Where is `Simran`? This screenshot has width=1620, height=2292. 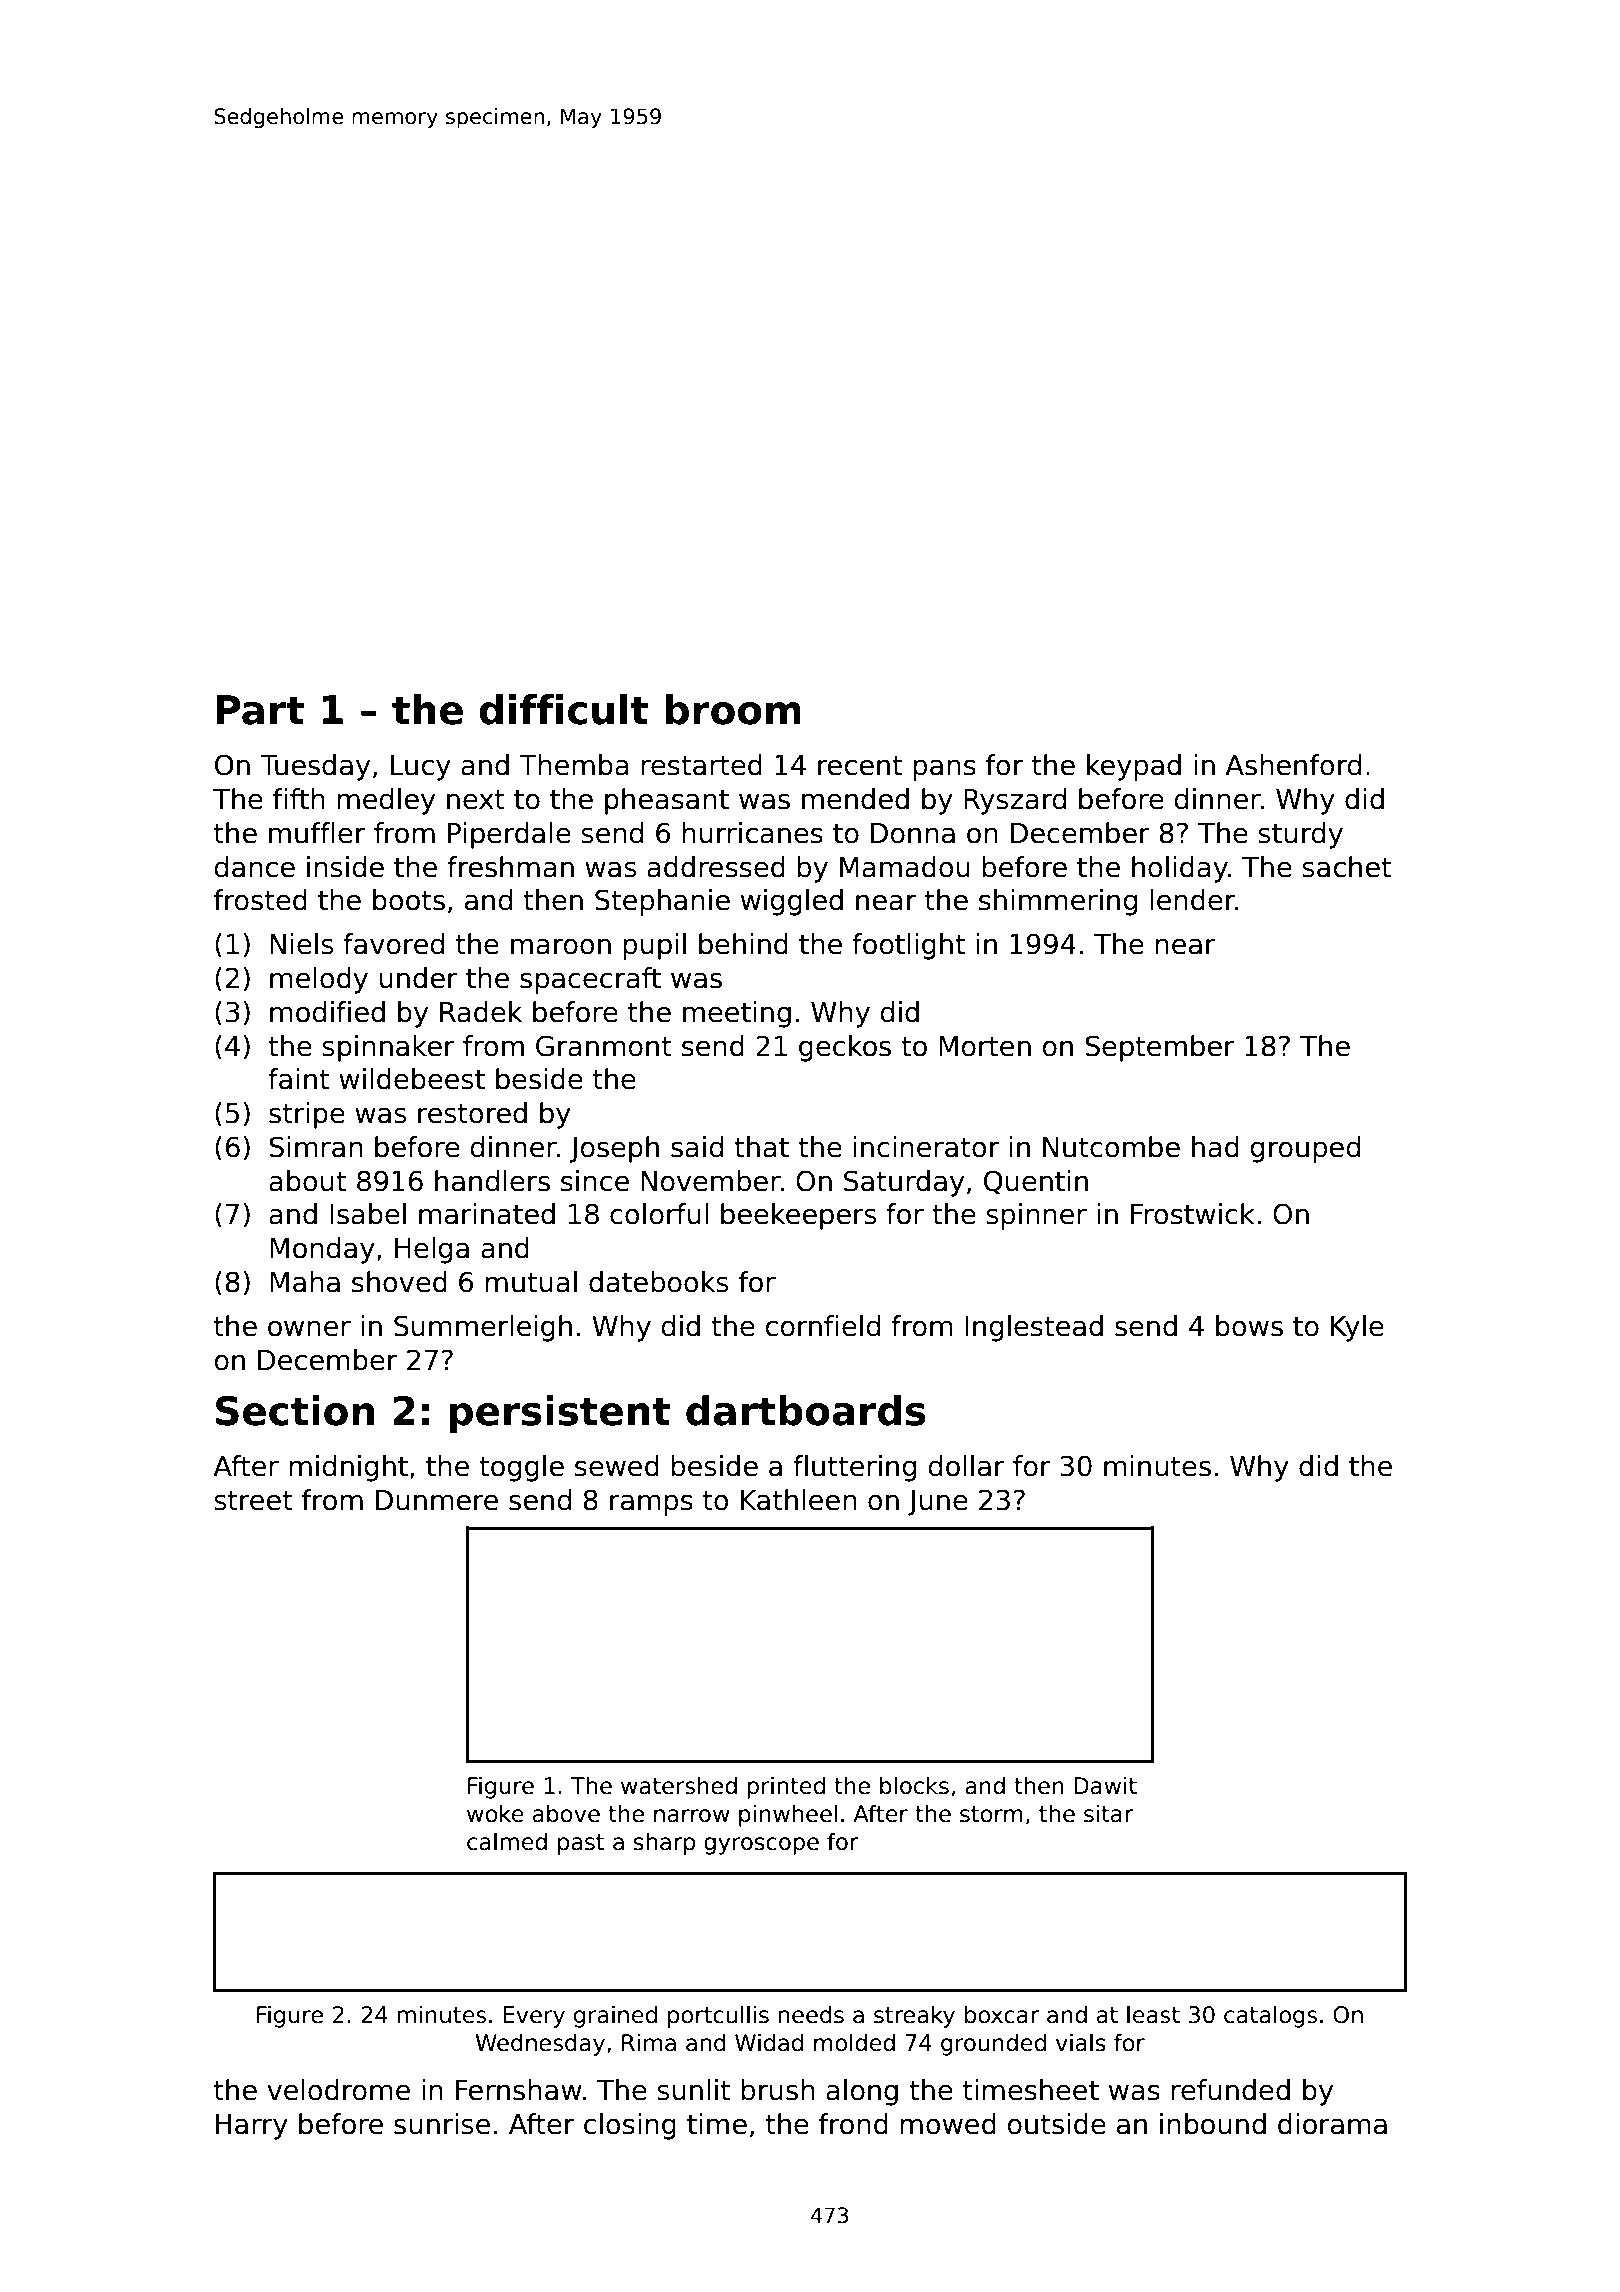
Simran is located at coordinates (316, 1147).
